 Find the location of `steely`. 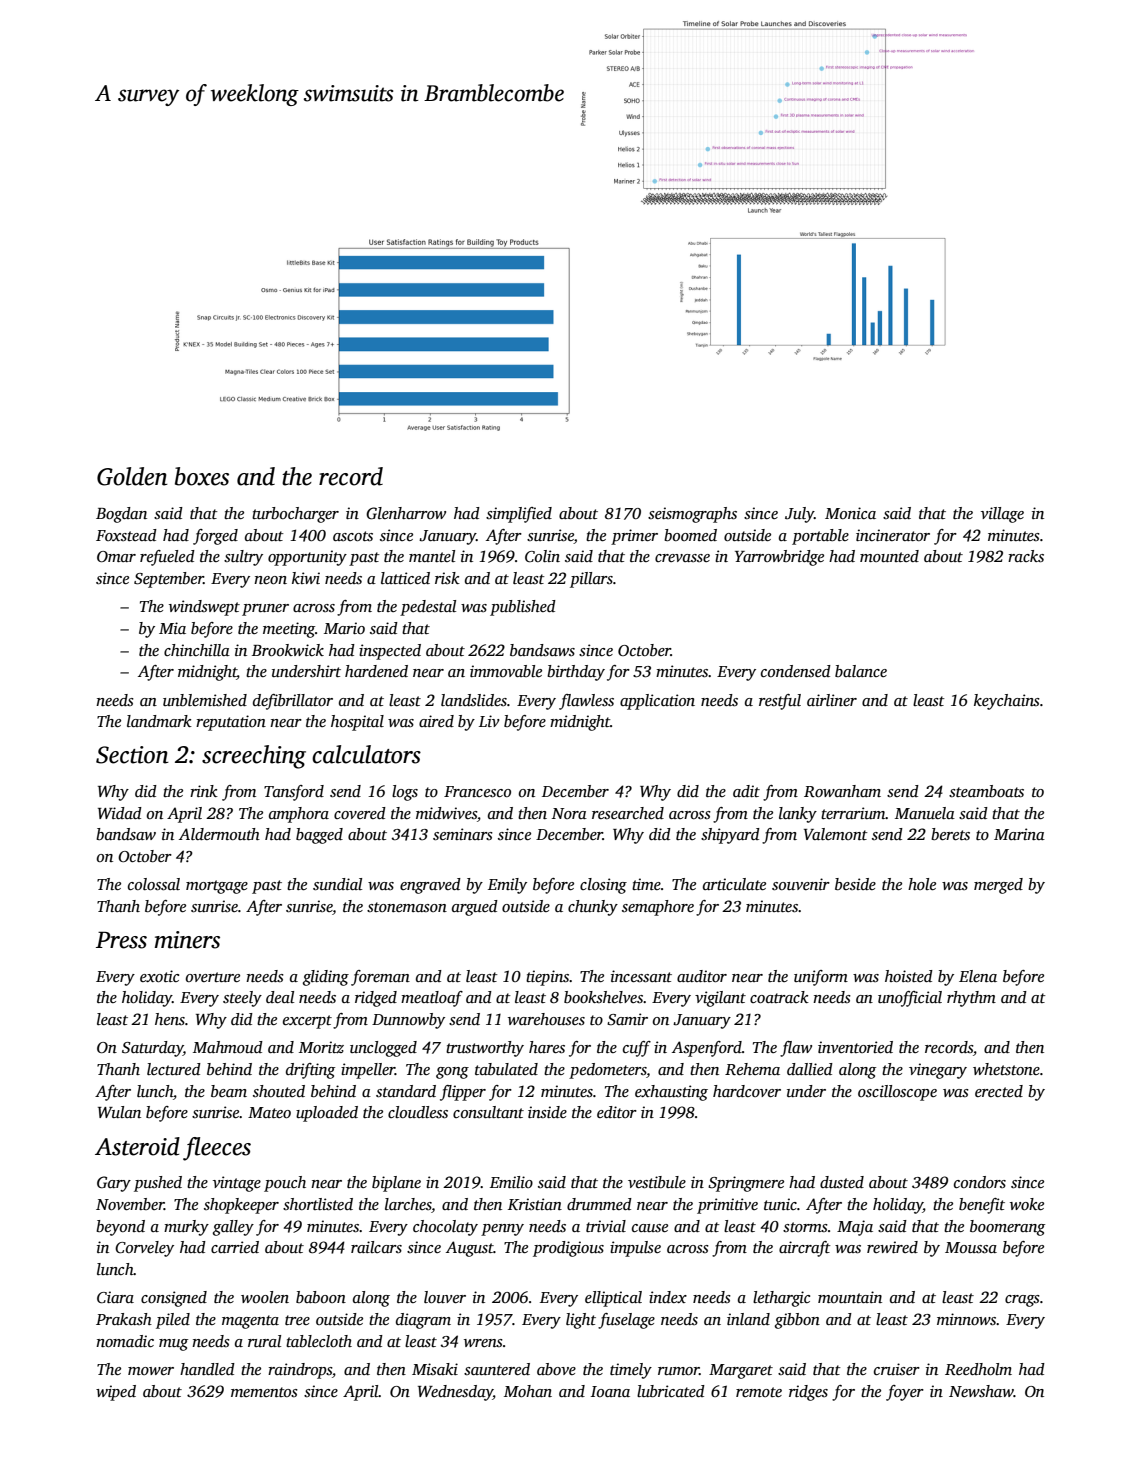

steely is located at coordinates (242, 999).
